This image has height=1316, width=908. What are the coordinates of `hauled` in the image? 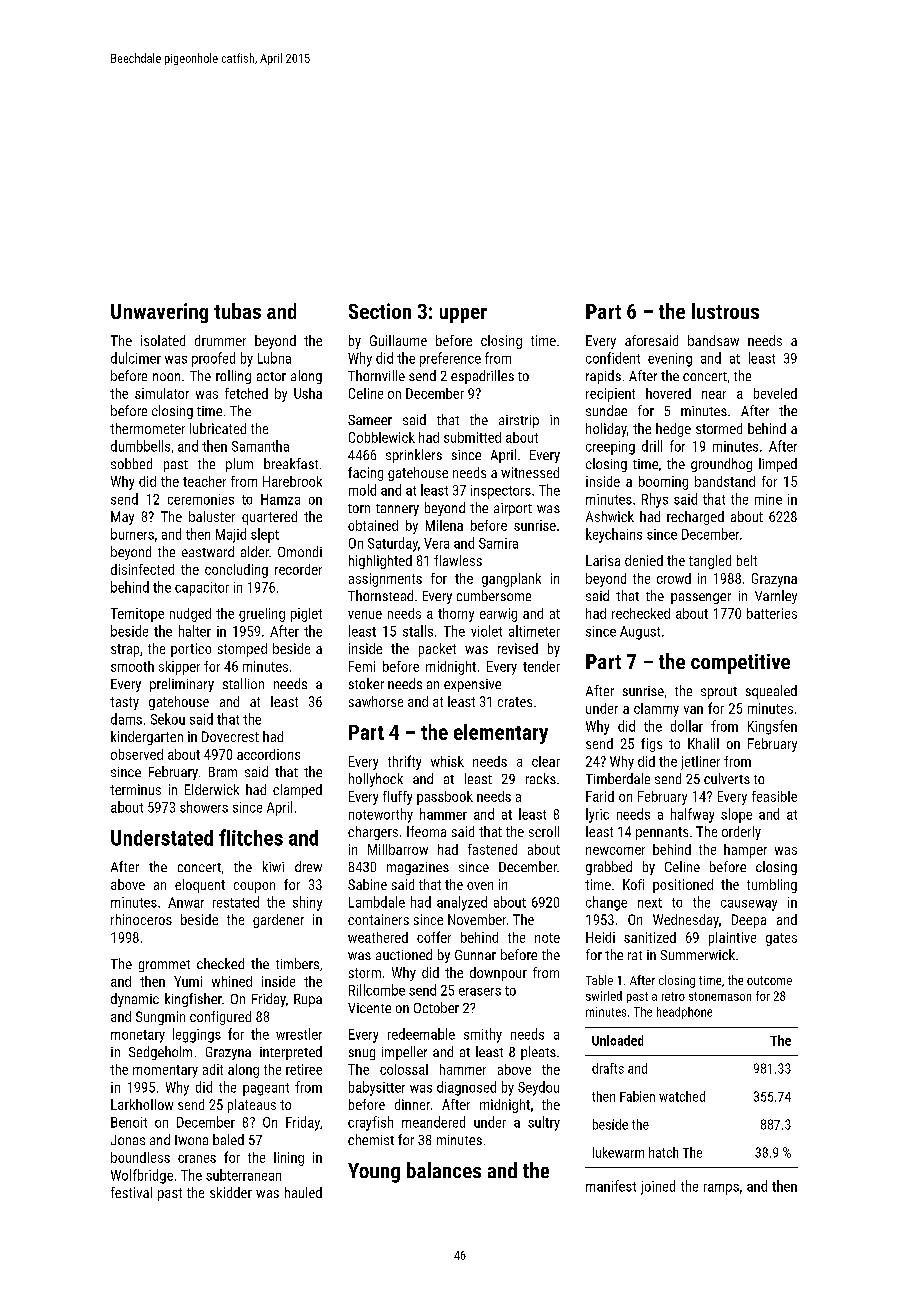 It's located at (303, 1192).
